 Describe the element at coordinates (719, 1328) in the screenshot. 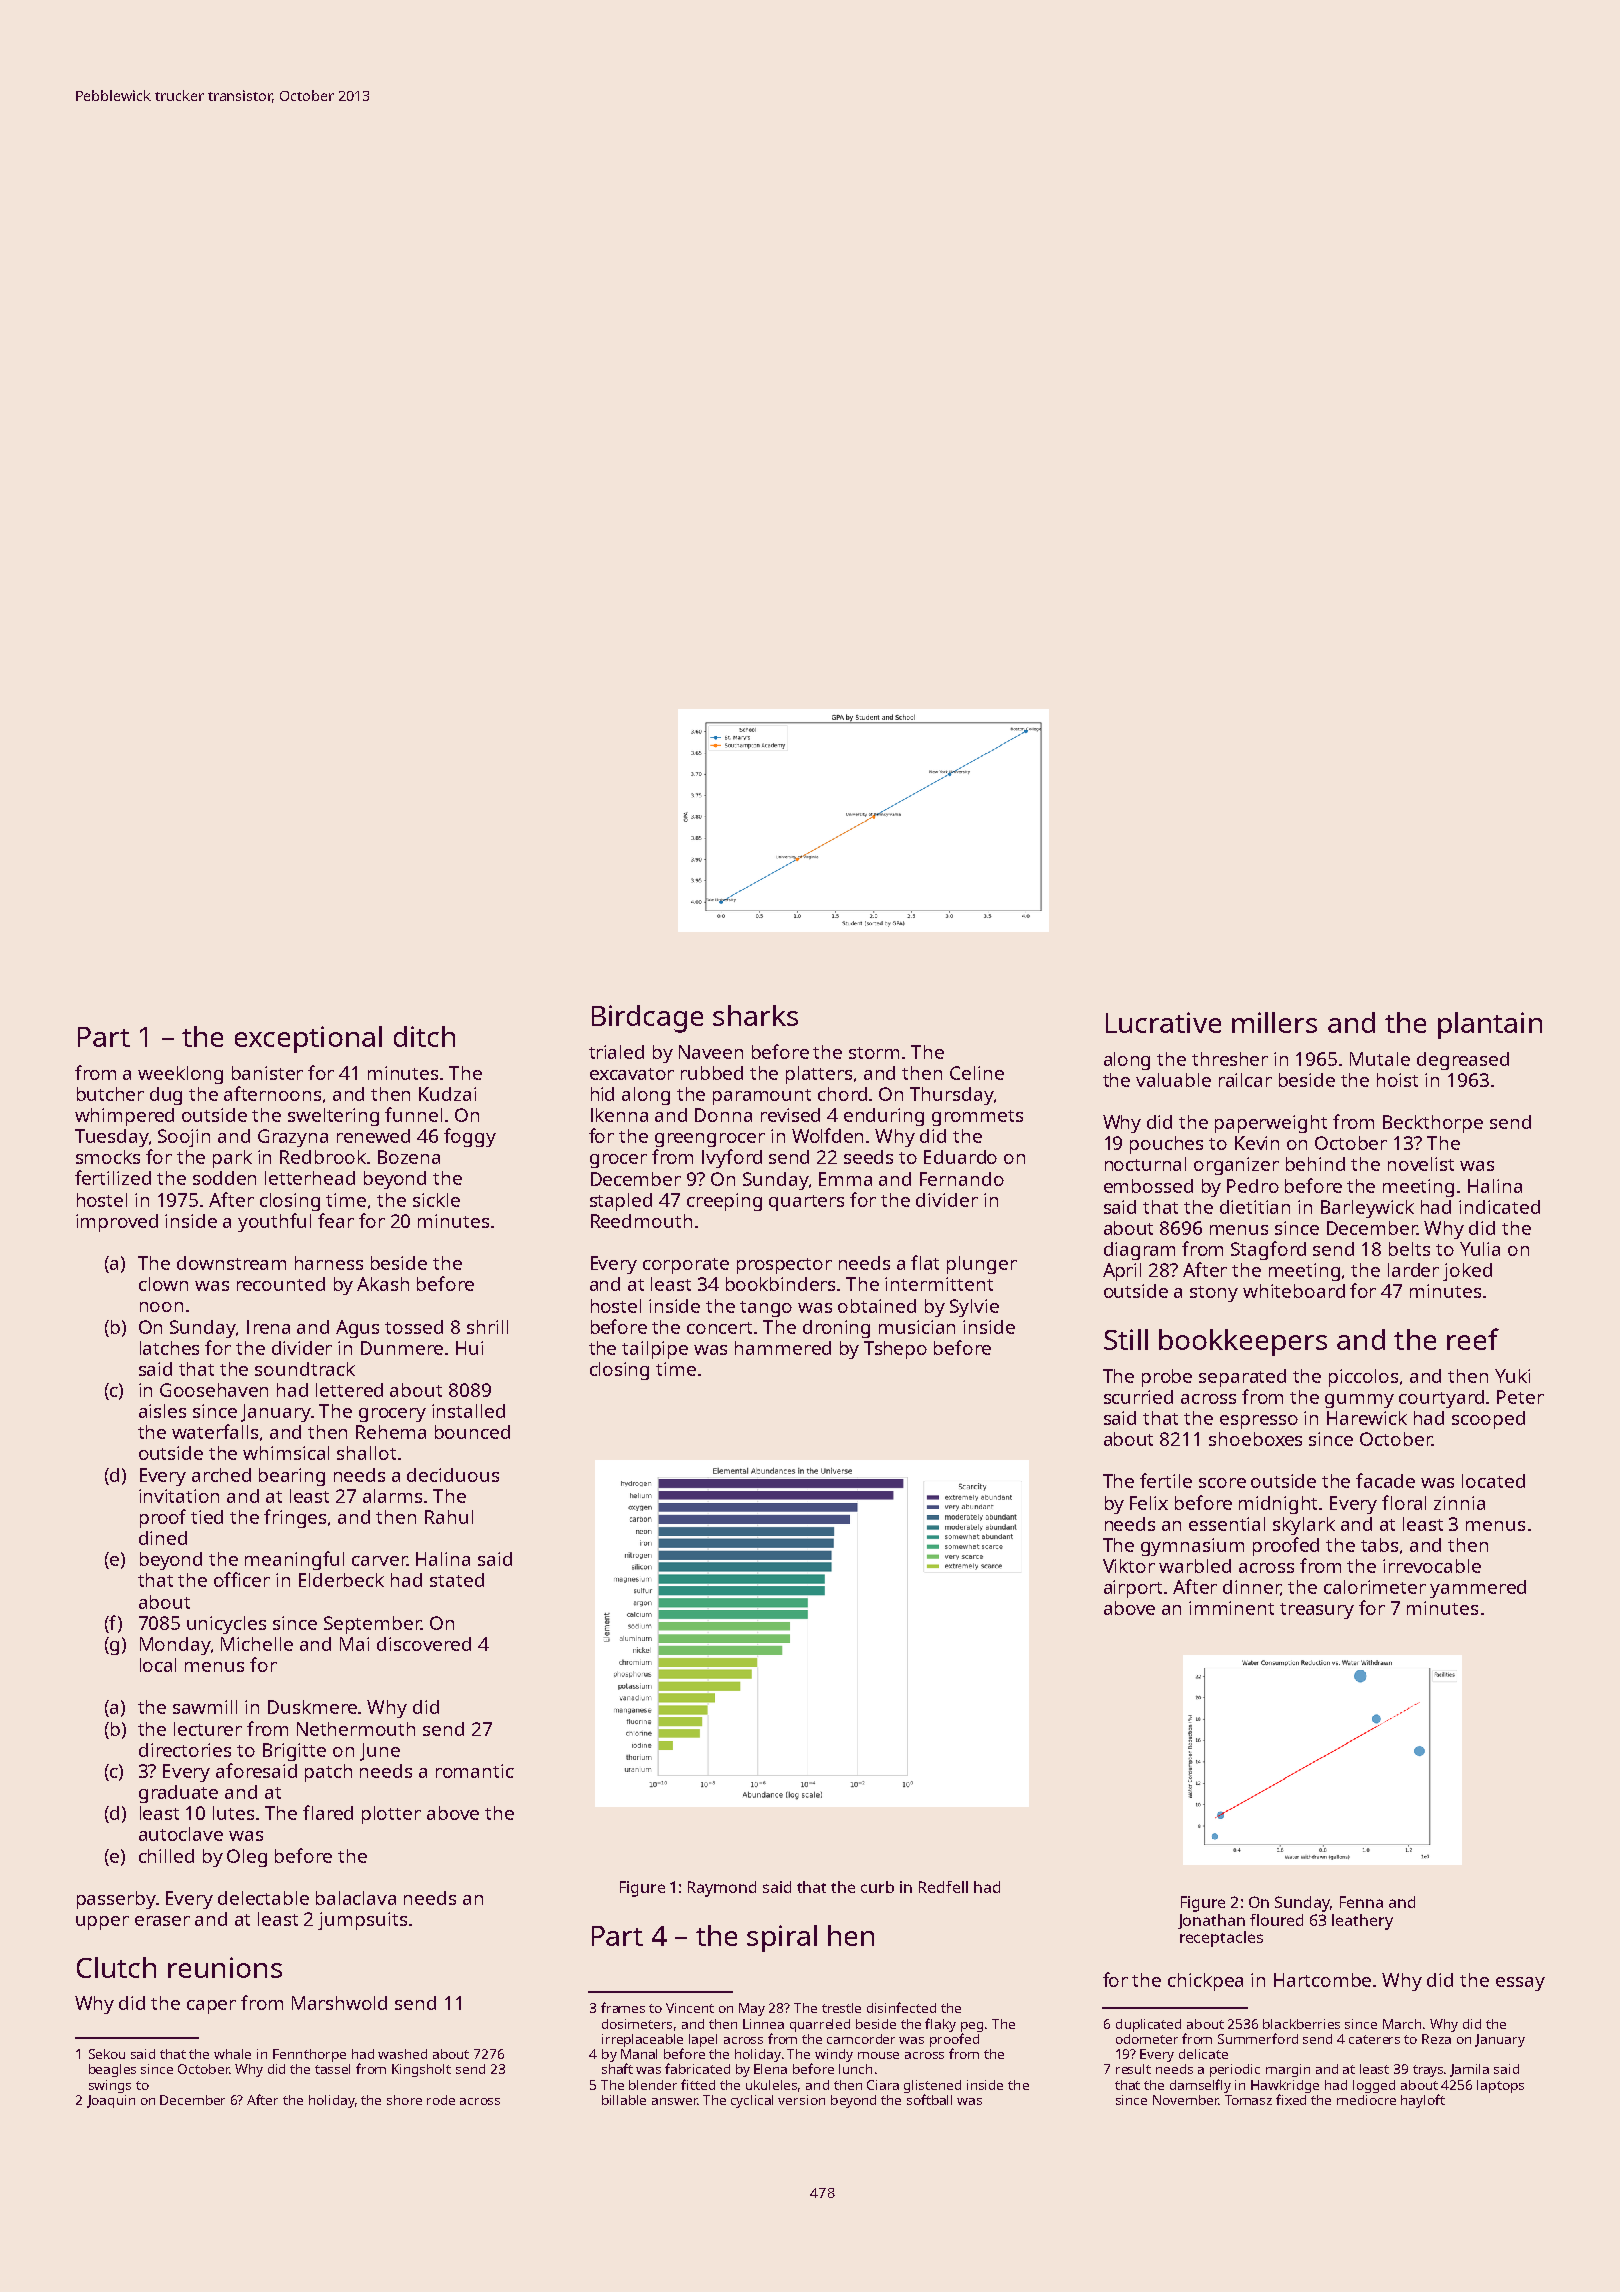

I see `concert` at that location.
